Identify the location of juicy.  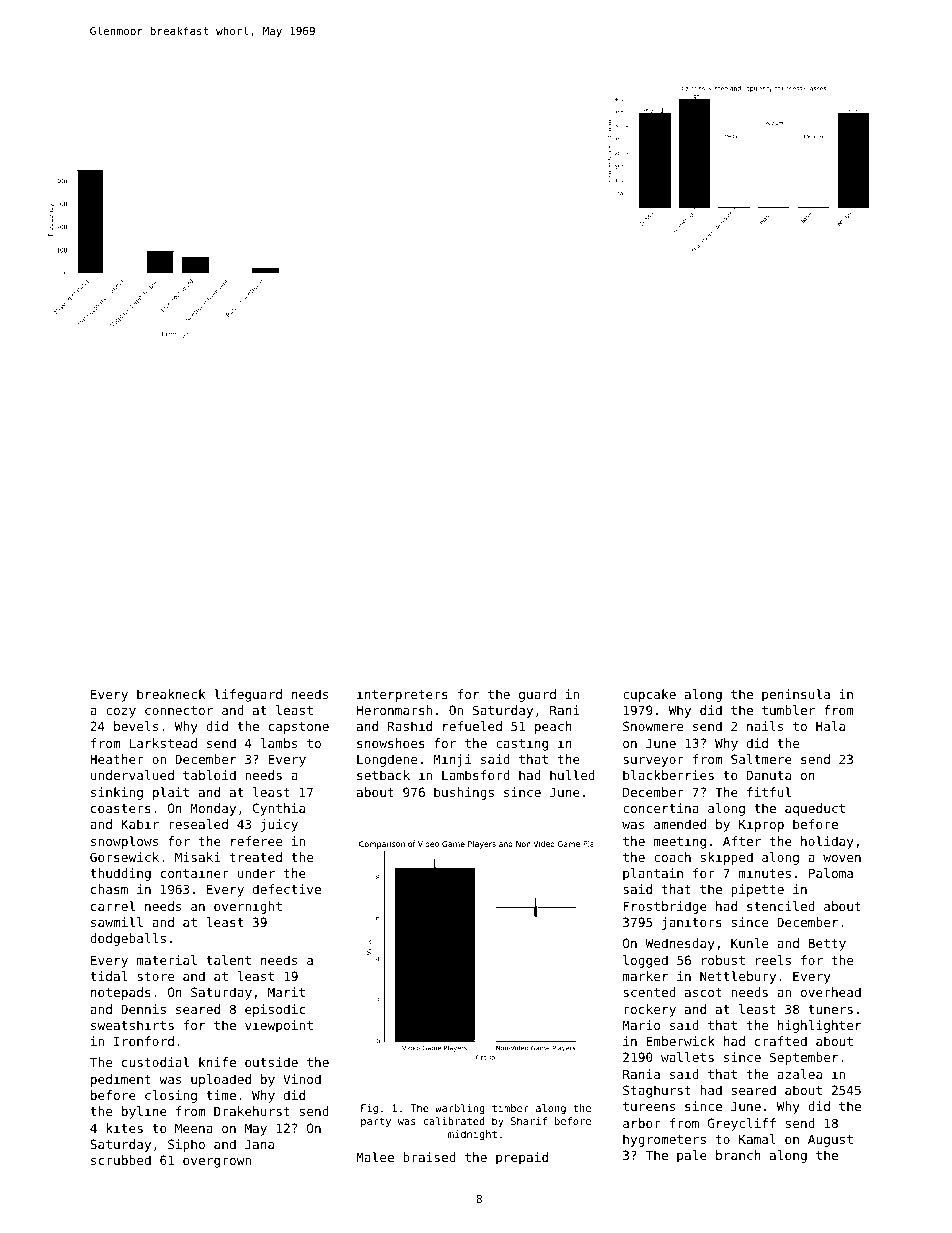
(279, 825).
